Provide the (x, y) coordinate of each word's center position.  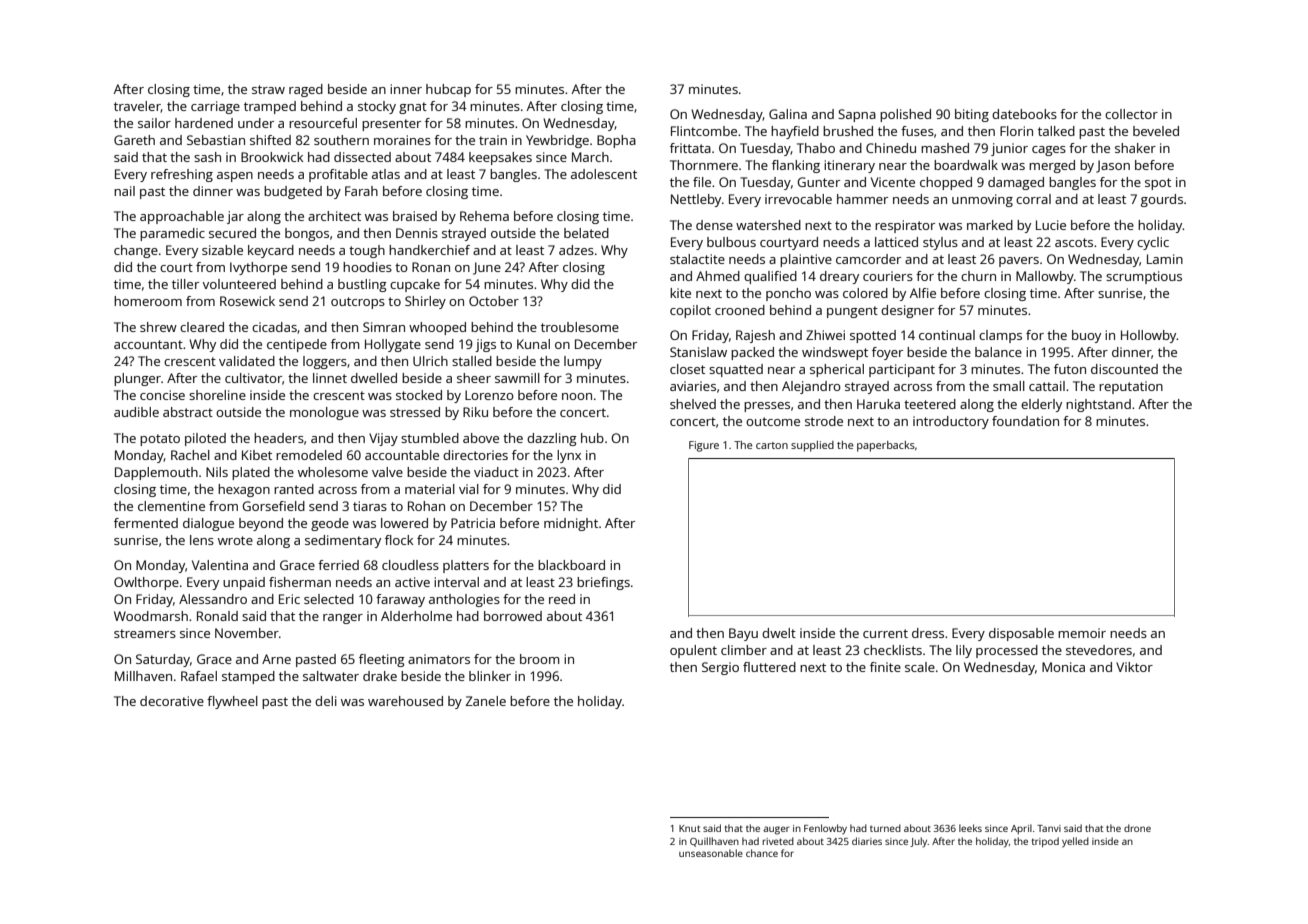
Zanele (486, 701)
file (702, 182)
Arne (276, 659)
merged (1052, 166)
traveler (137, 107)
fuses (917, 131)
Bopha (616, 141)
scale (920, 667)
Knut (689, 828)
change (136, 251)
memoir (1082, 633)
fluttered (769, 667)
